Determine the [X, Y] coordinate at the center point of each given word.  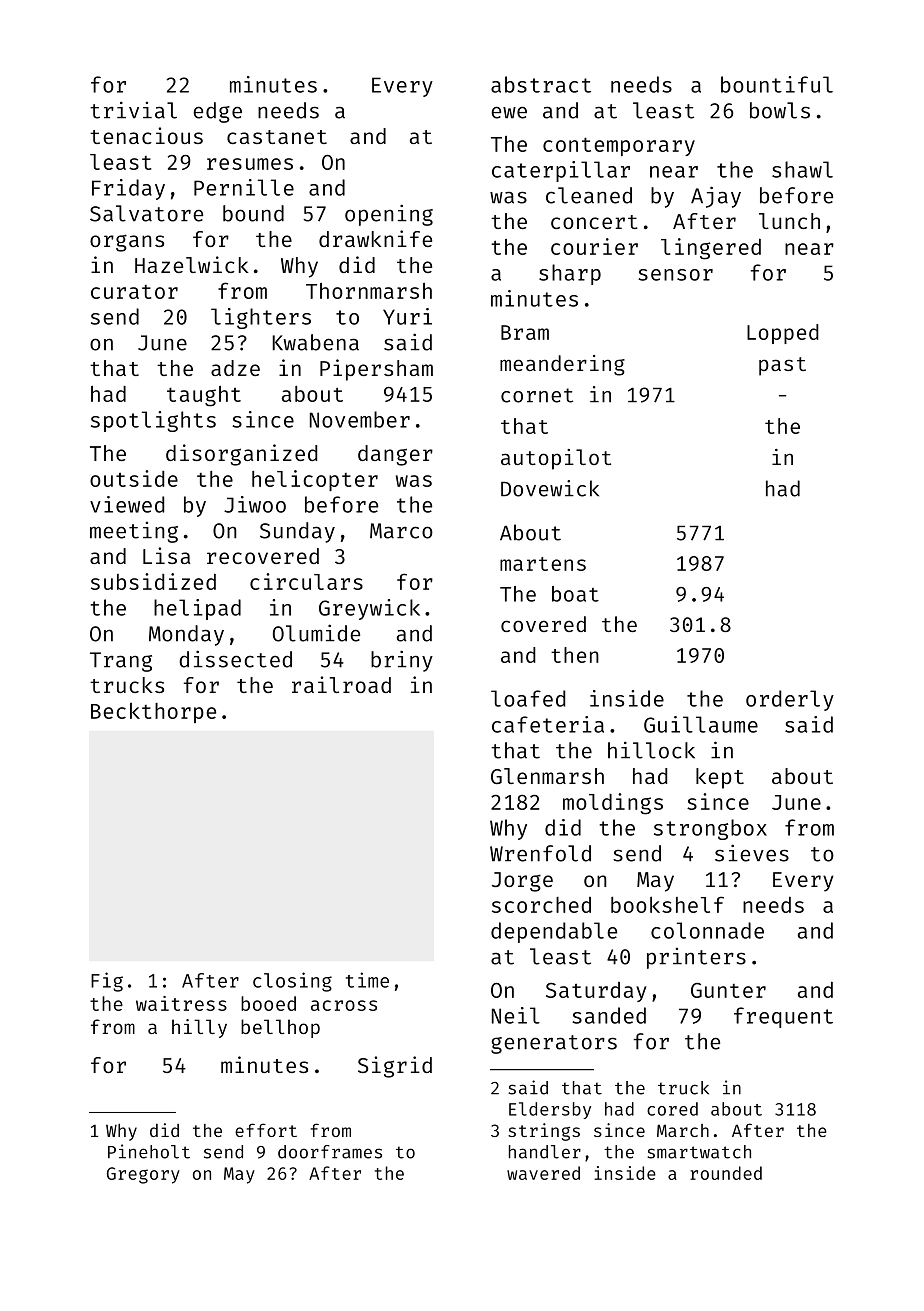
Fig [107, 982]
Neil [516, 1015]
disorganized [241, 455]
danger [395, 455]
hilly [199, 1028]
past [782, 366]
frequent [783, 1017]
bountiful [777, 84]
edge [217, 112]
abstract [541, 84]
